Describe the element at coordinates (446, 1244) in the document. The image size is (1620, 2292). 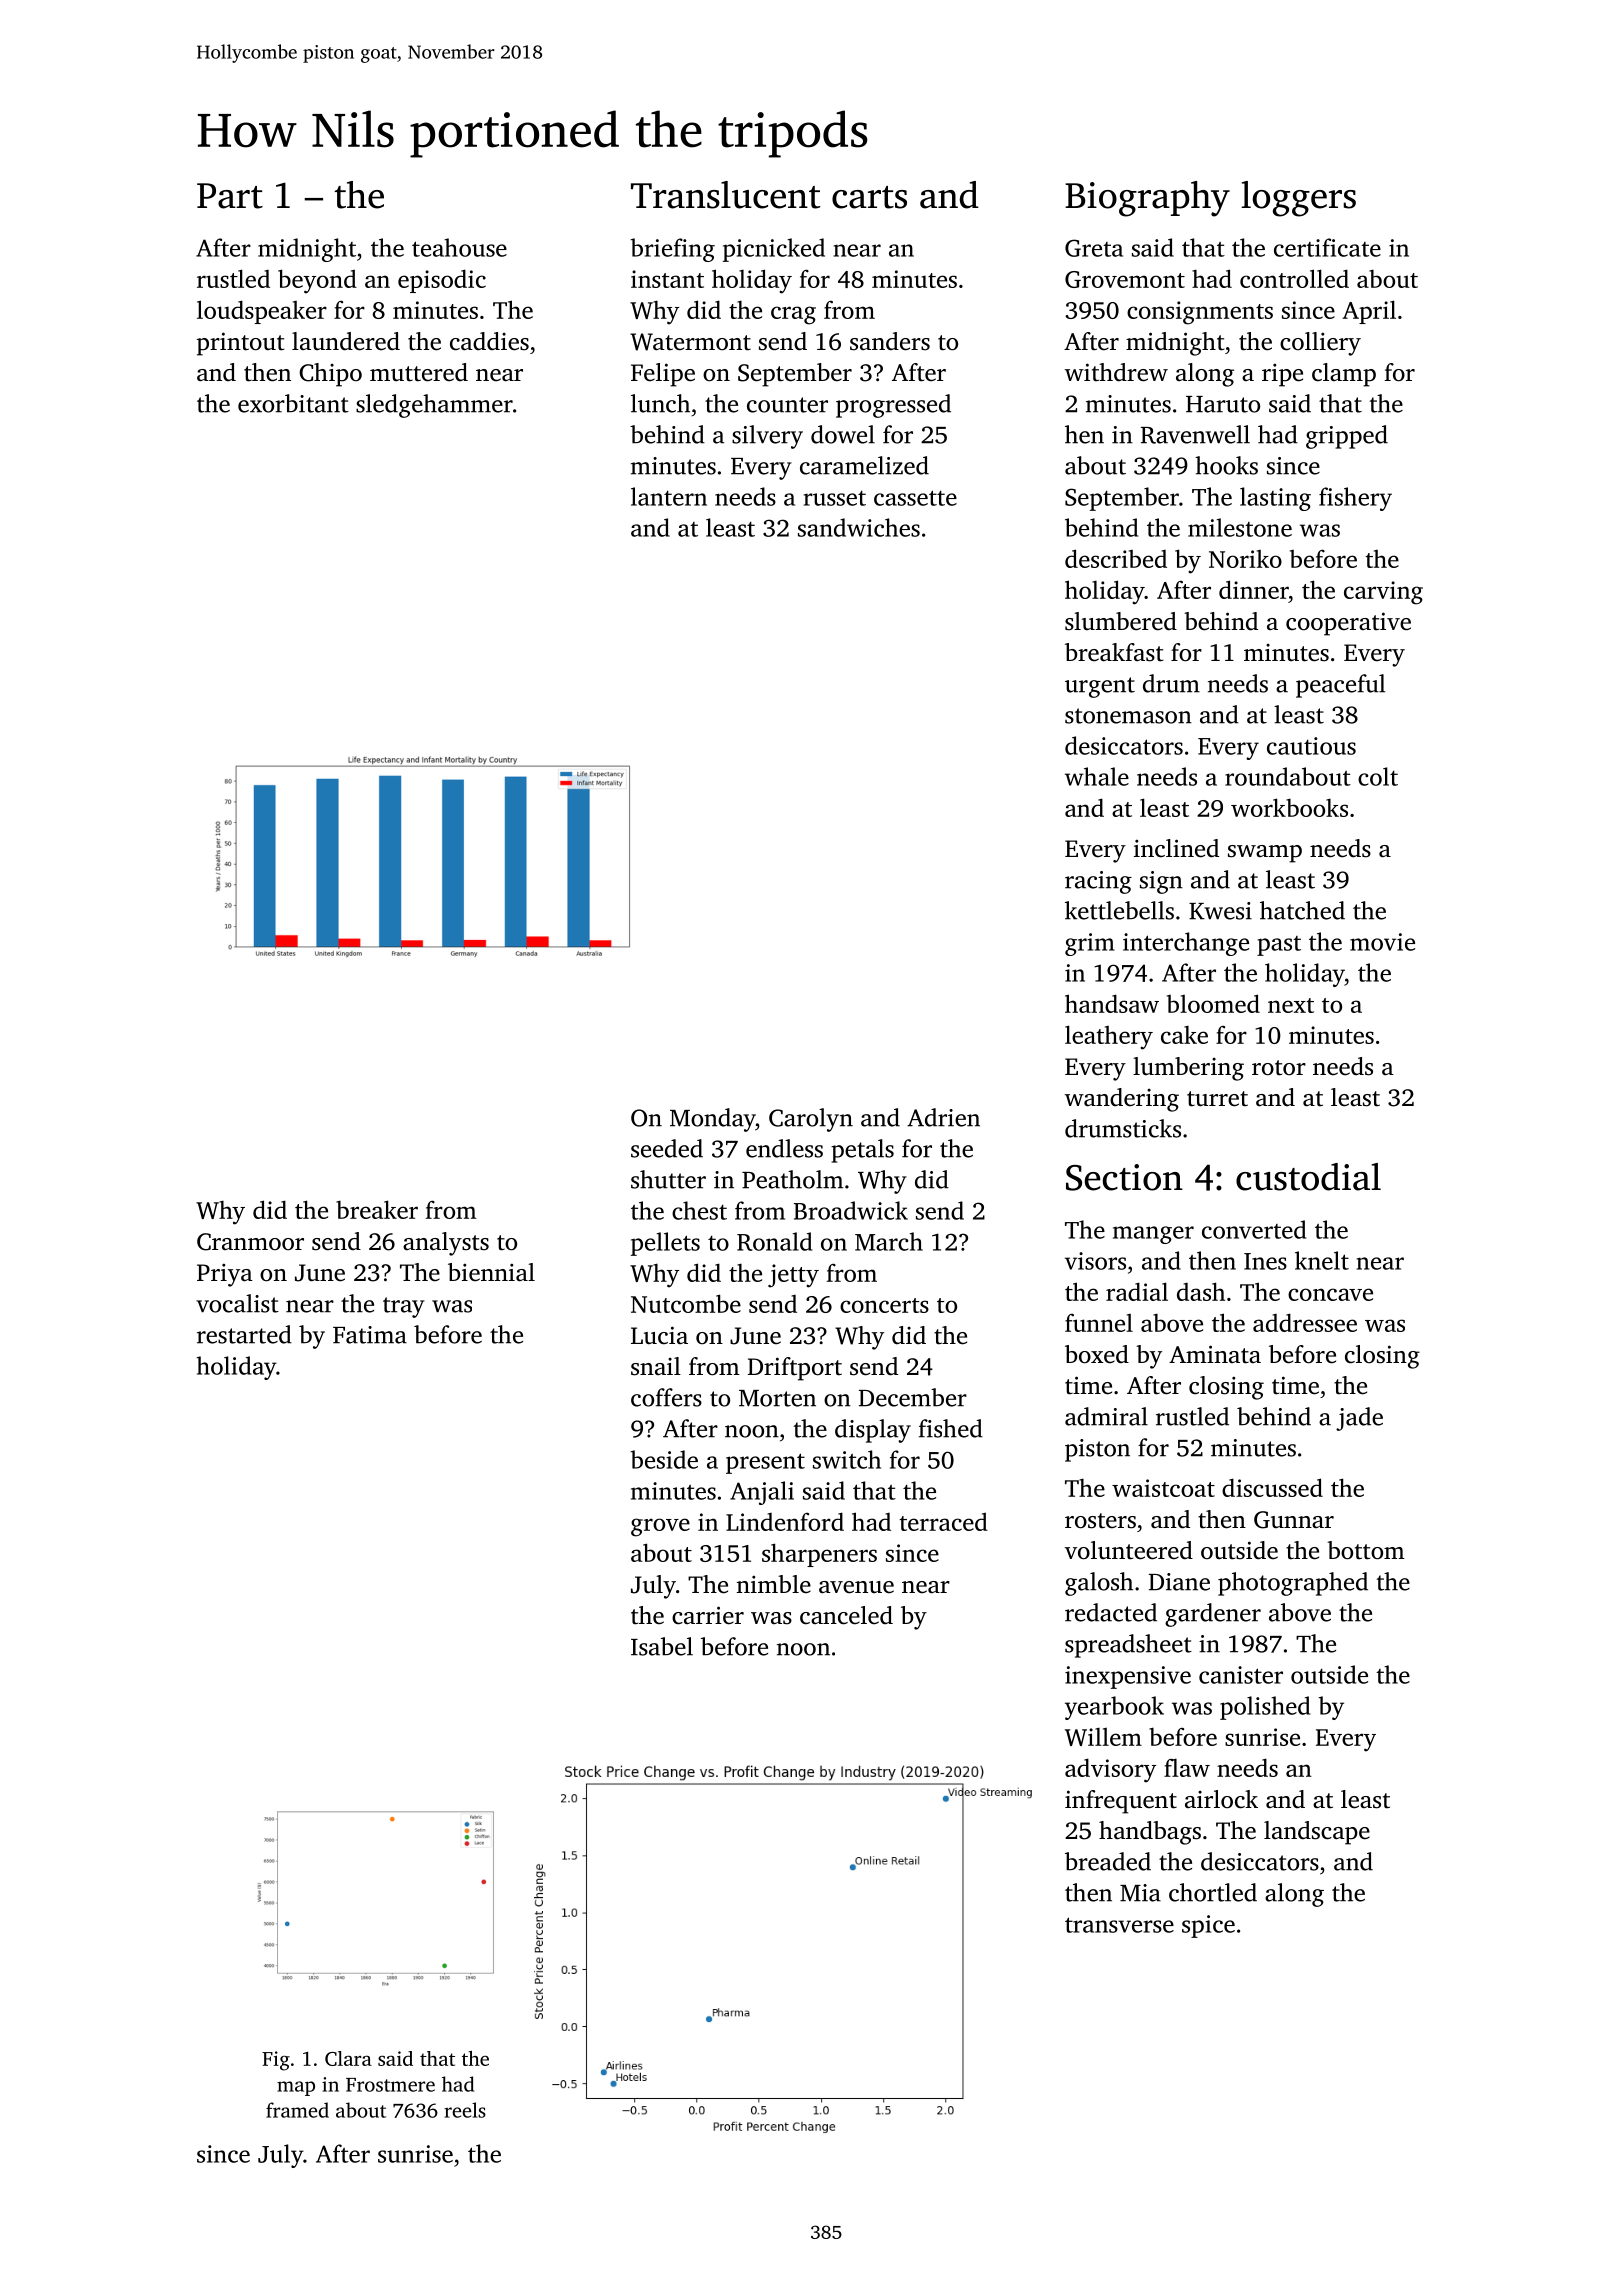
I see `analysts` at that location.
